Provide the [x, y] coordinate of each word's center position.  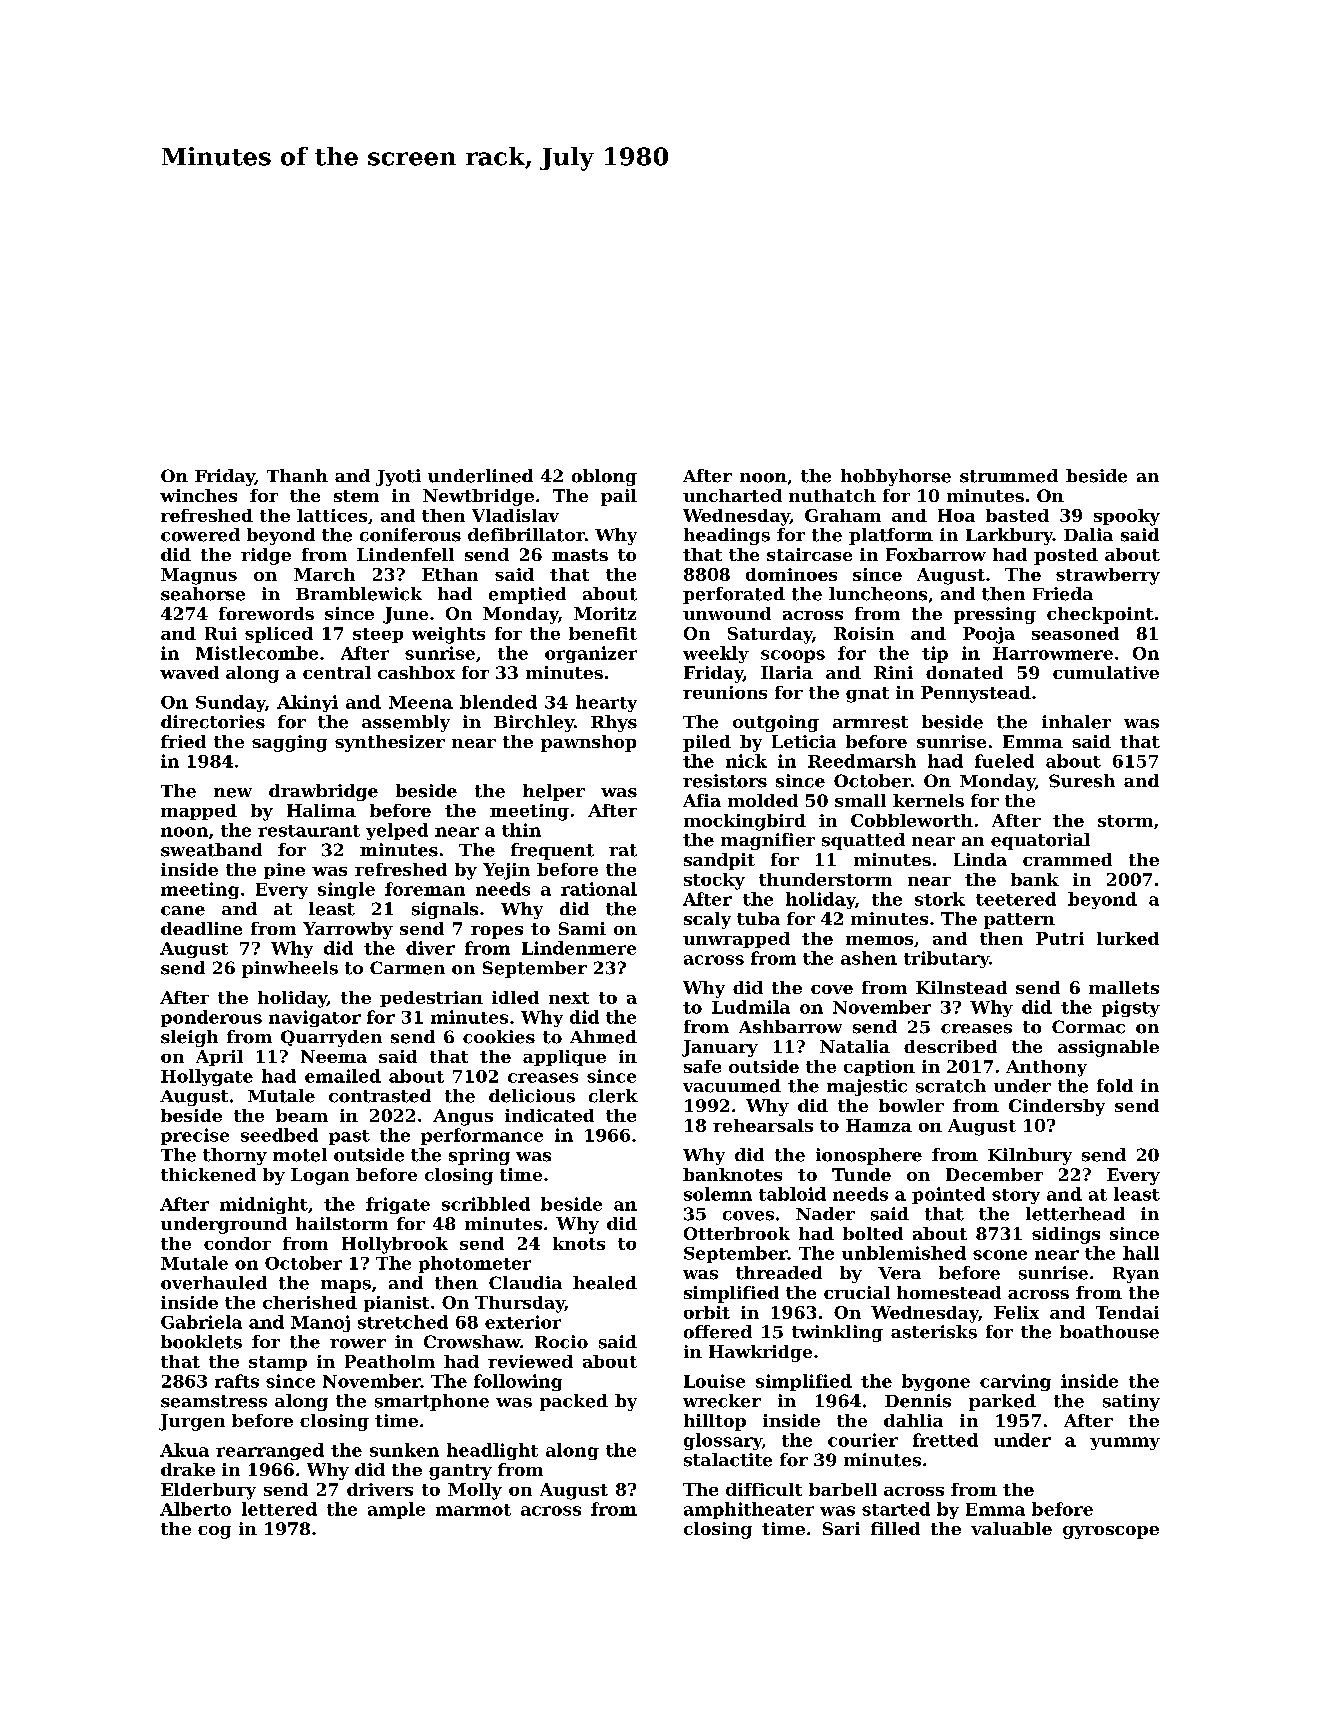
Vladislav [515, 515]
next [569, 998]
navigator [315, 1018]
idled [515, 997]
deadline [201, 928]
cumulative [1106, 672]
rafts [237, 1381]
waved [189, 672]
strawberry [1108, 576]
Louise [714, 1381]
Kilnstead [961, 987]
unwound [727, 613]
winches [198, 495]
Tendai [1127, 1312]
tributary [946, 959]
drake [188, 1469]
